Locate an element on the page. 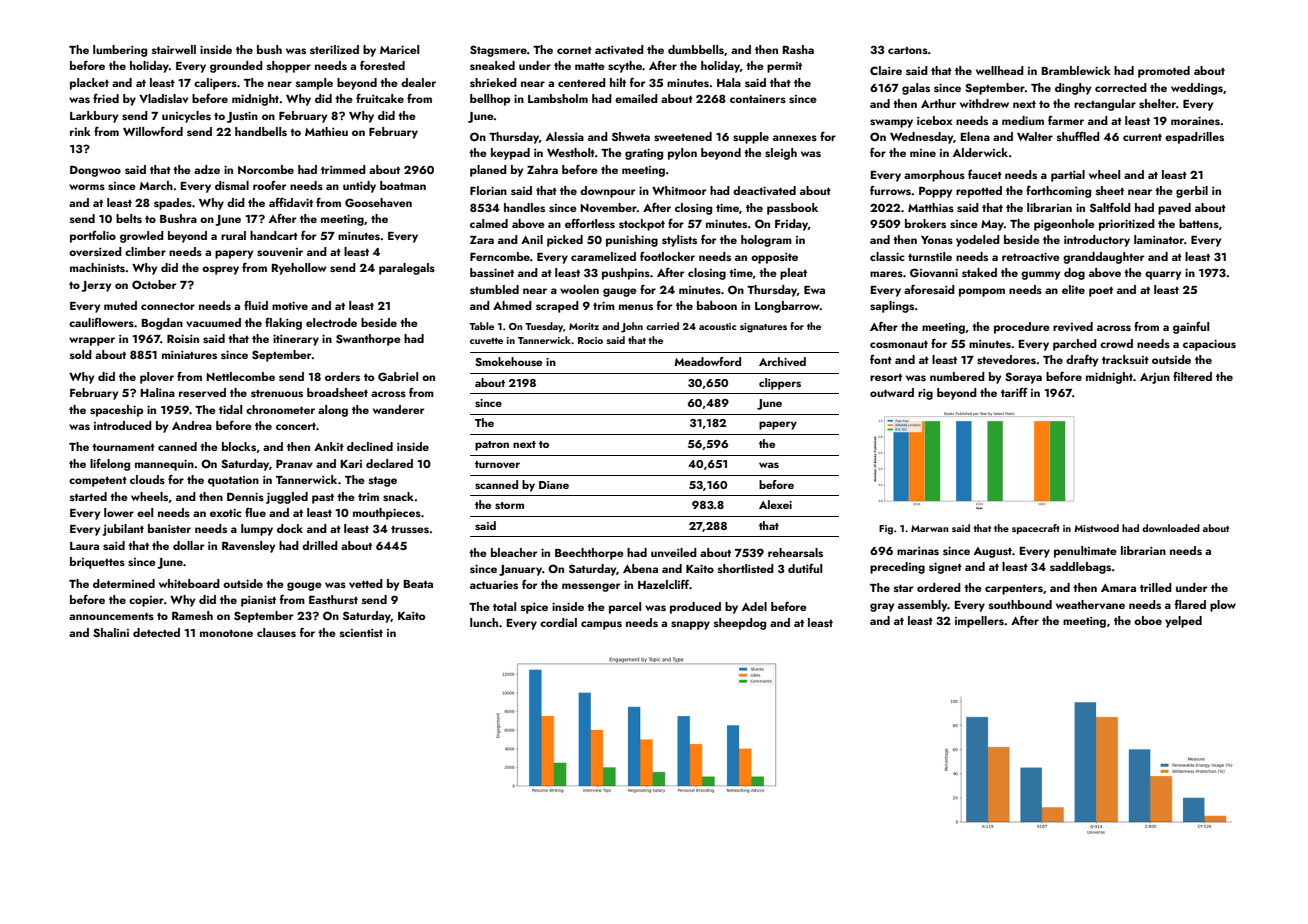 The height and width of the document is (924, 1308). snappy is located at coordinates (690, 625).
